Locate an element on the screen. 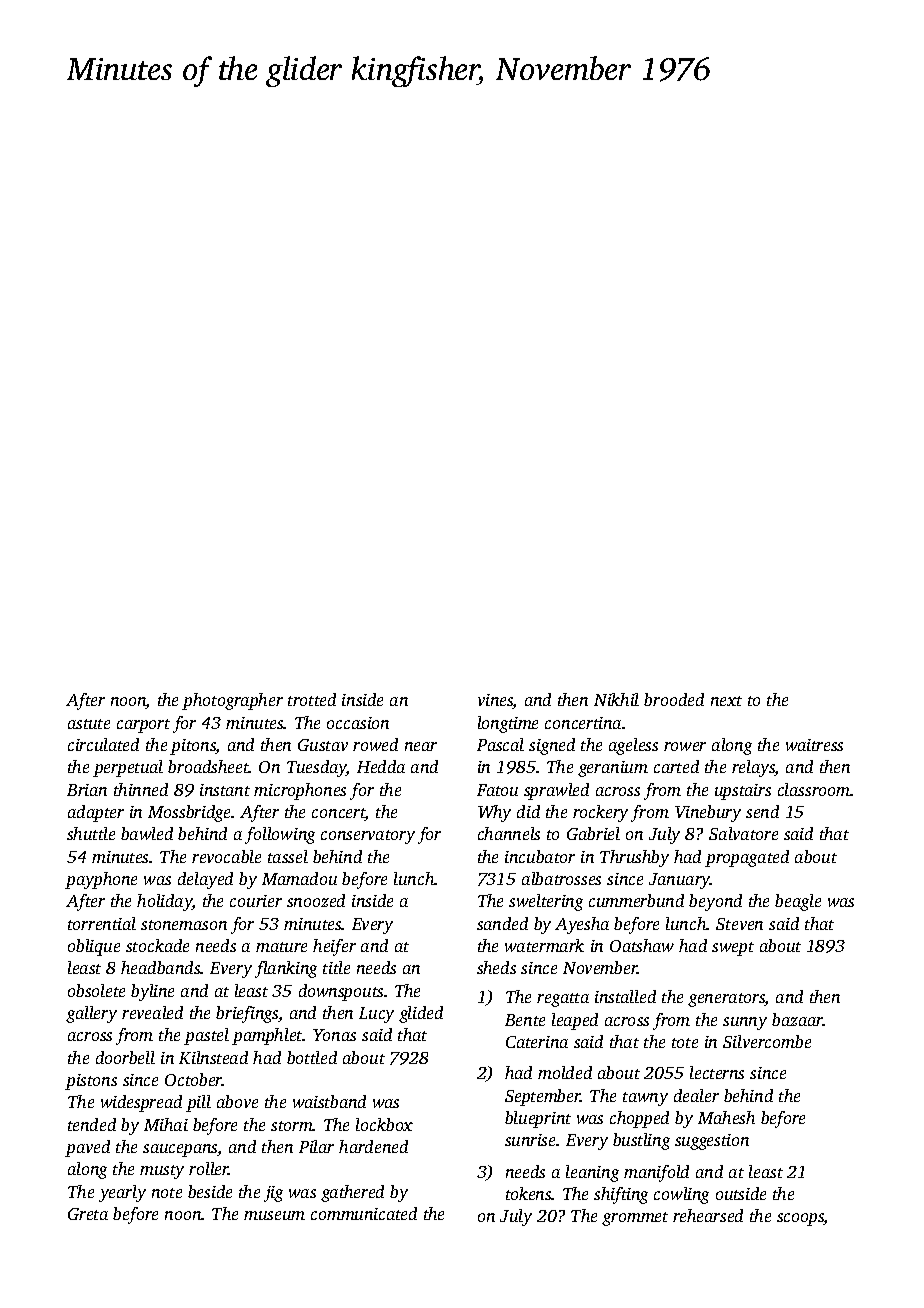 The image size is (924, 1308). bawled is located at coordinates (147, 833).
